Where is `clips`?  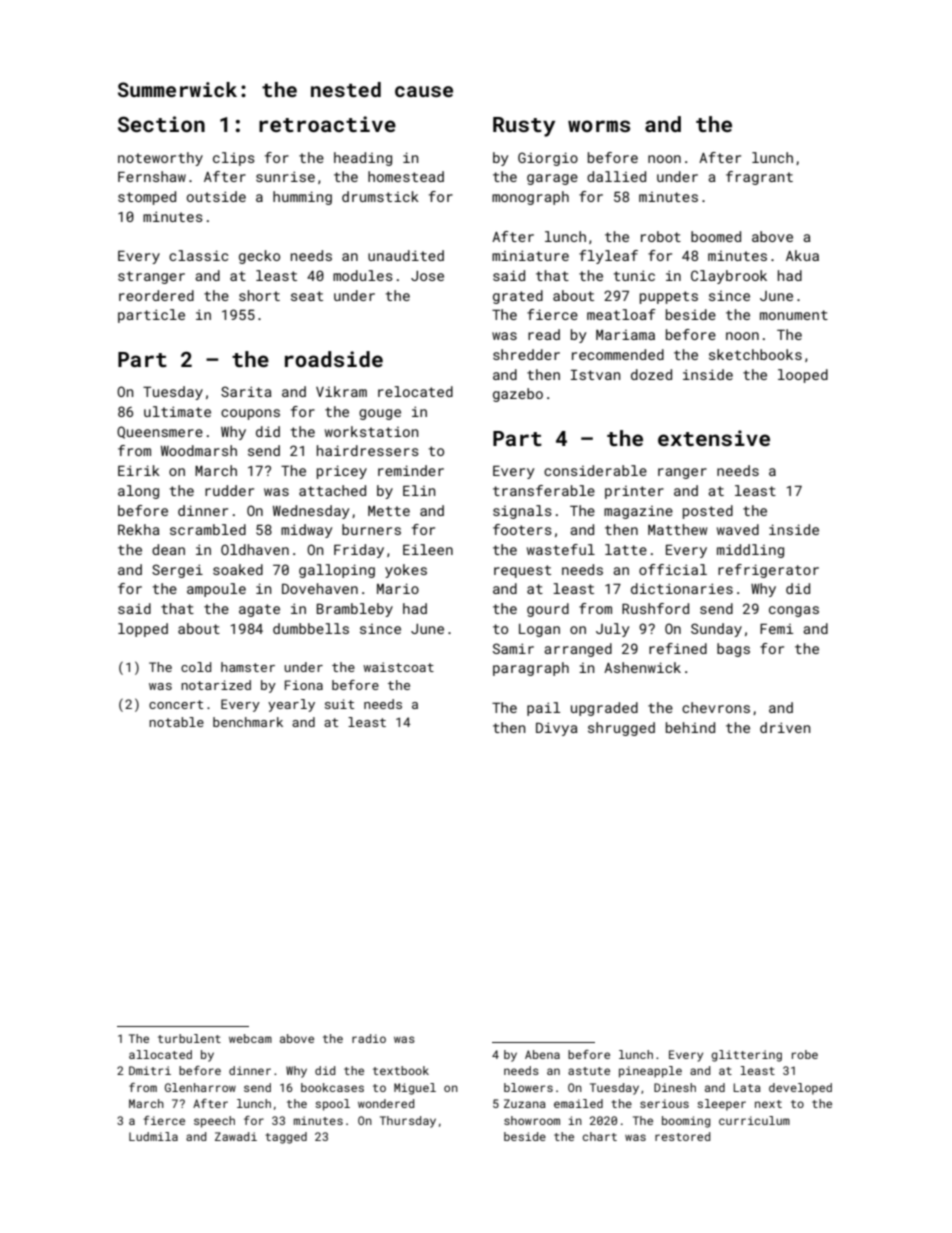 clips is located at coordinates (234, 159).
